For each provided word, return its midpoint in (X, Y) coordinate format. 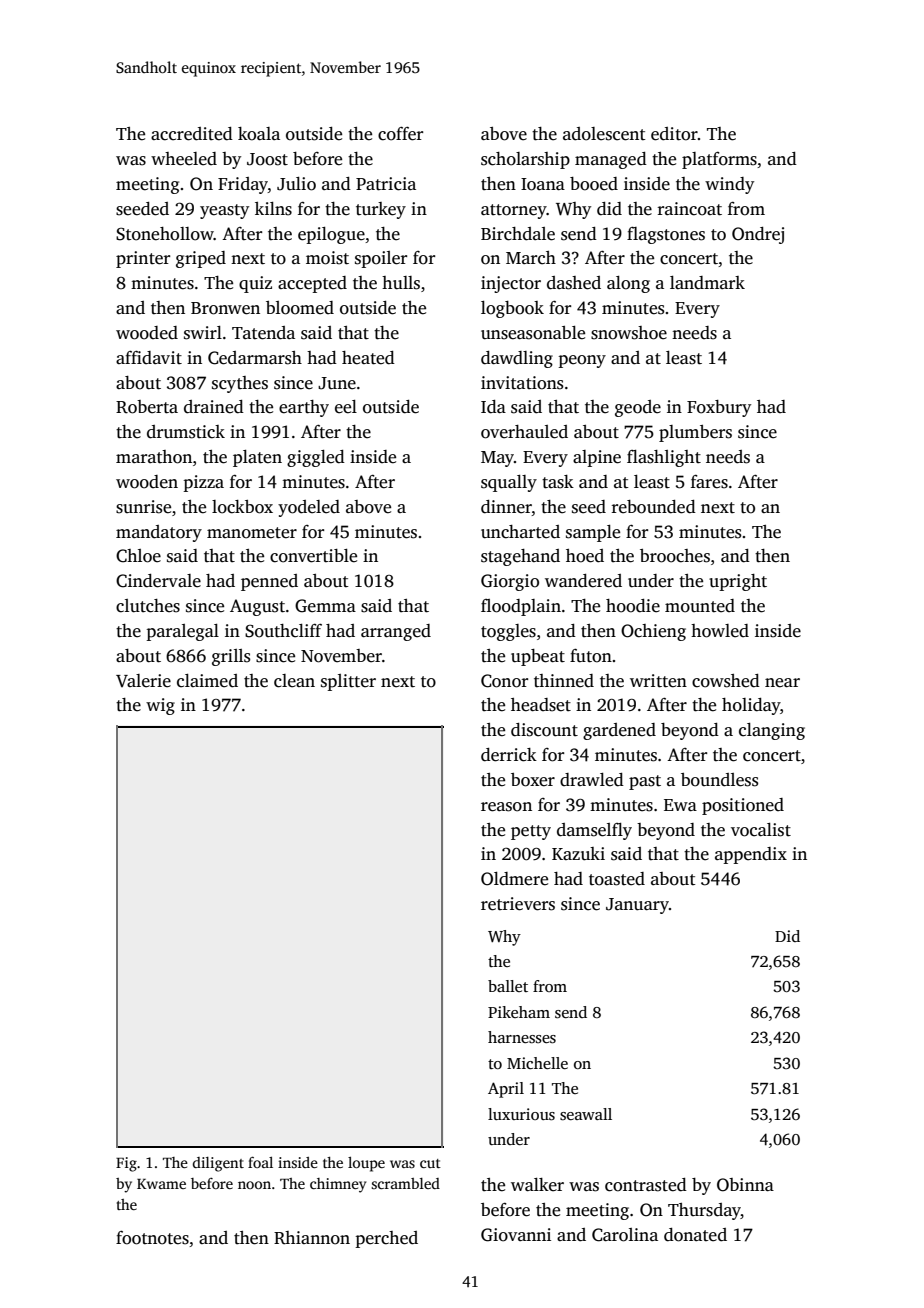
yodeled (309, 508)
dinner (506, 507)
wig (160, 706)
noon (254, 1185)
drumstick (186, 432)
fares (709, 482)
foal (260, 1162)
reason (506, 807)
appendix (751, 855)
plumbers (695, 433)
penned (269, 582)
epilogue (331, 235)
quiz (255, 284)
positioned (743, 806)
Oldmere (514, 879)
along (628, 284)
